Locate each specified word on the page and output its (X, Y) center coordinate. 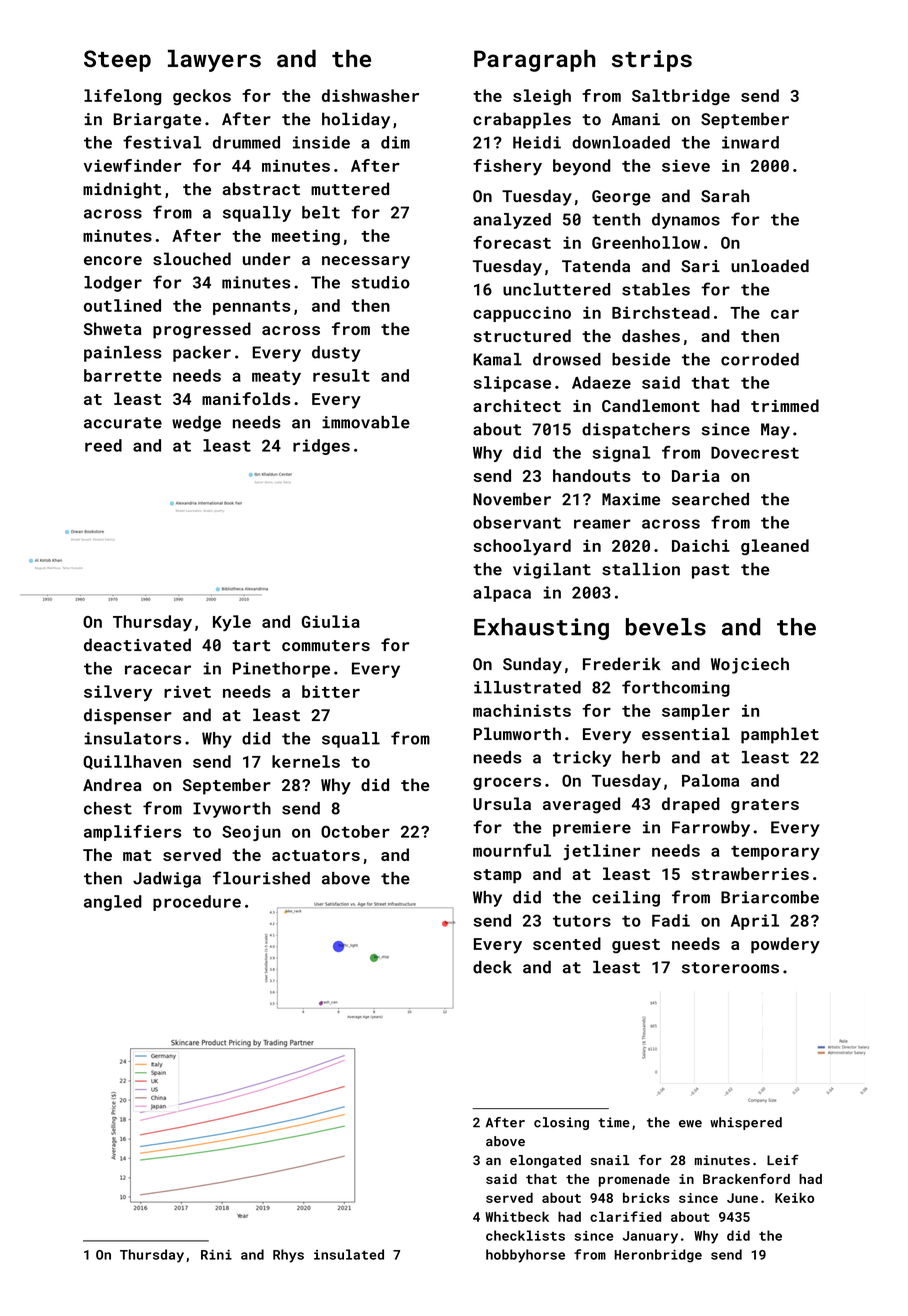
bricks (646, 1197)
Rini (216, 1254)
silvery (118, 693)
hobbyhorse (525, 1256)
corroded (760, 359)
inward (750, 142)
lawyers (214, 60)
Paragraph (535, 60)
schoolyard (522, 547)
